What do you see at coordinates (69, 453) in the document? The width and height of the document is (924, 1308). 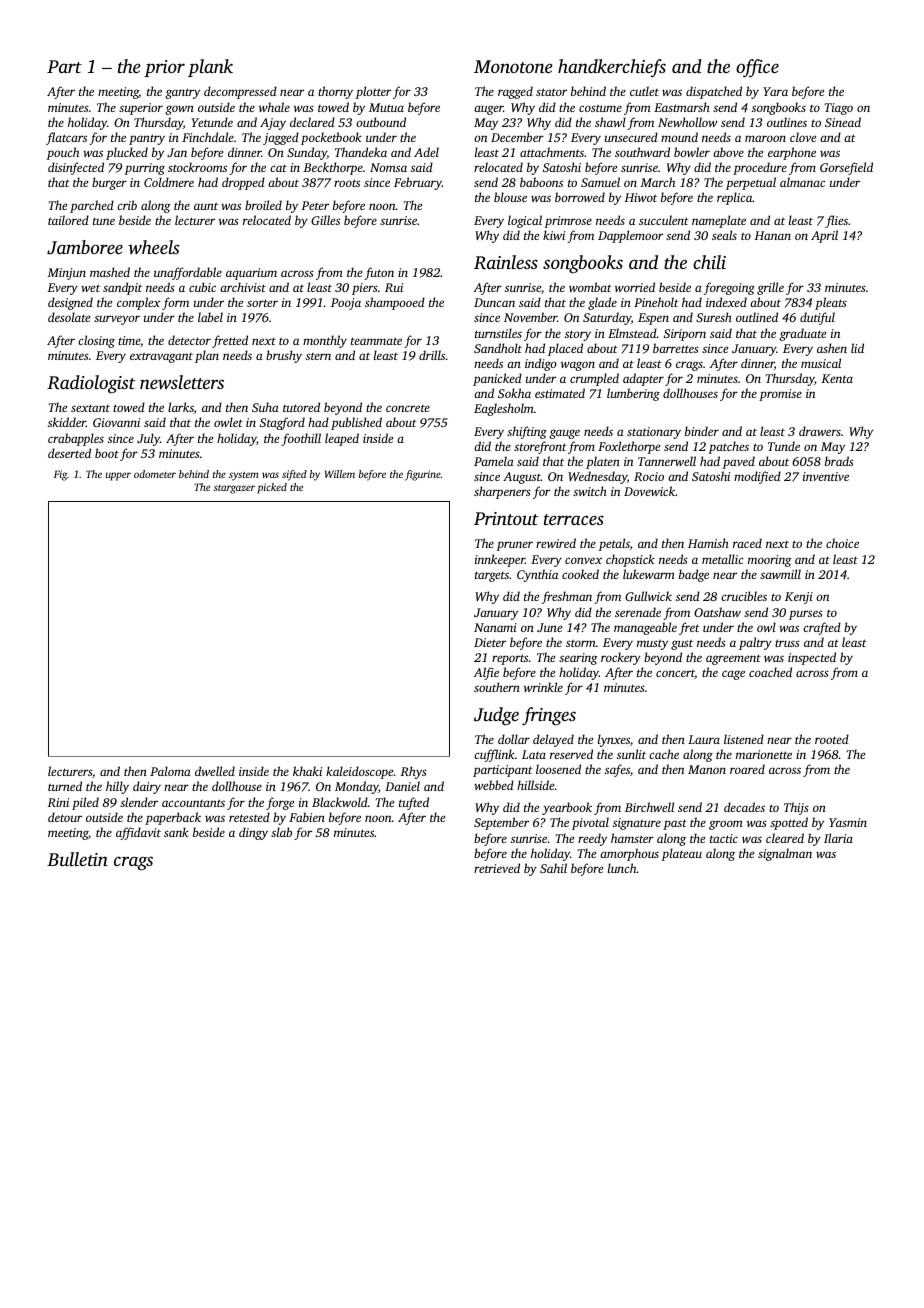 I see `deserted` at bounding box center [69, 453].
